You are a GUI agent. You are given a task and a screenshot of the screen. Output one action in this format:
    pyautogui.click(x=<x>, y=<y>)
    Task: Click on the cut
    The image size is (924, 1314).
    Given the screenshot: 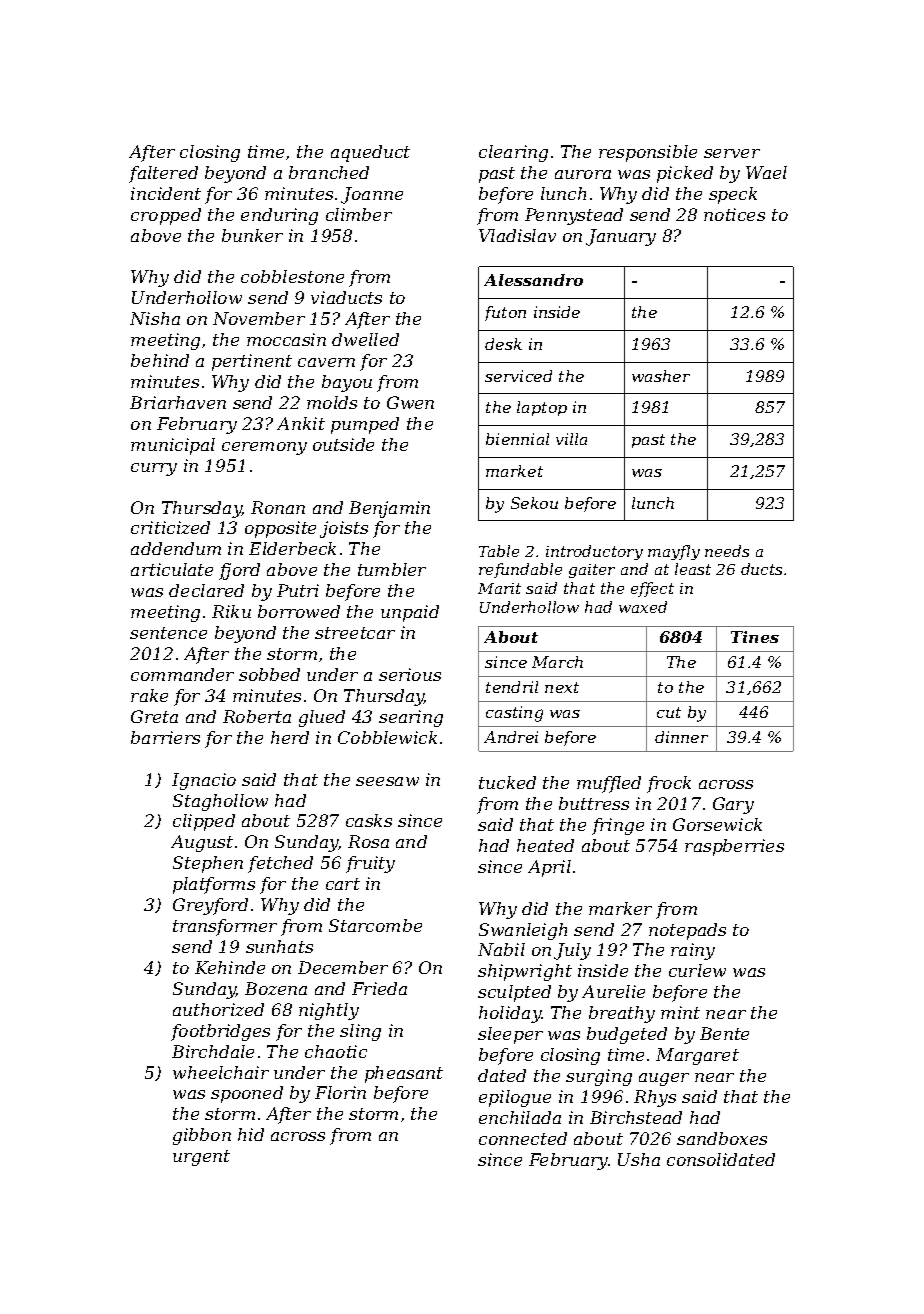 What is the action you would take?
    pyautogui.click(x=669, y=712)
